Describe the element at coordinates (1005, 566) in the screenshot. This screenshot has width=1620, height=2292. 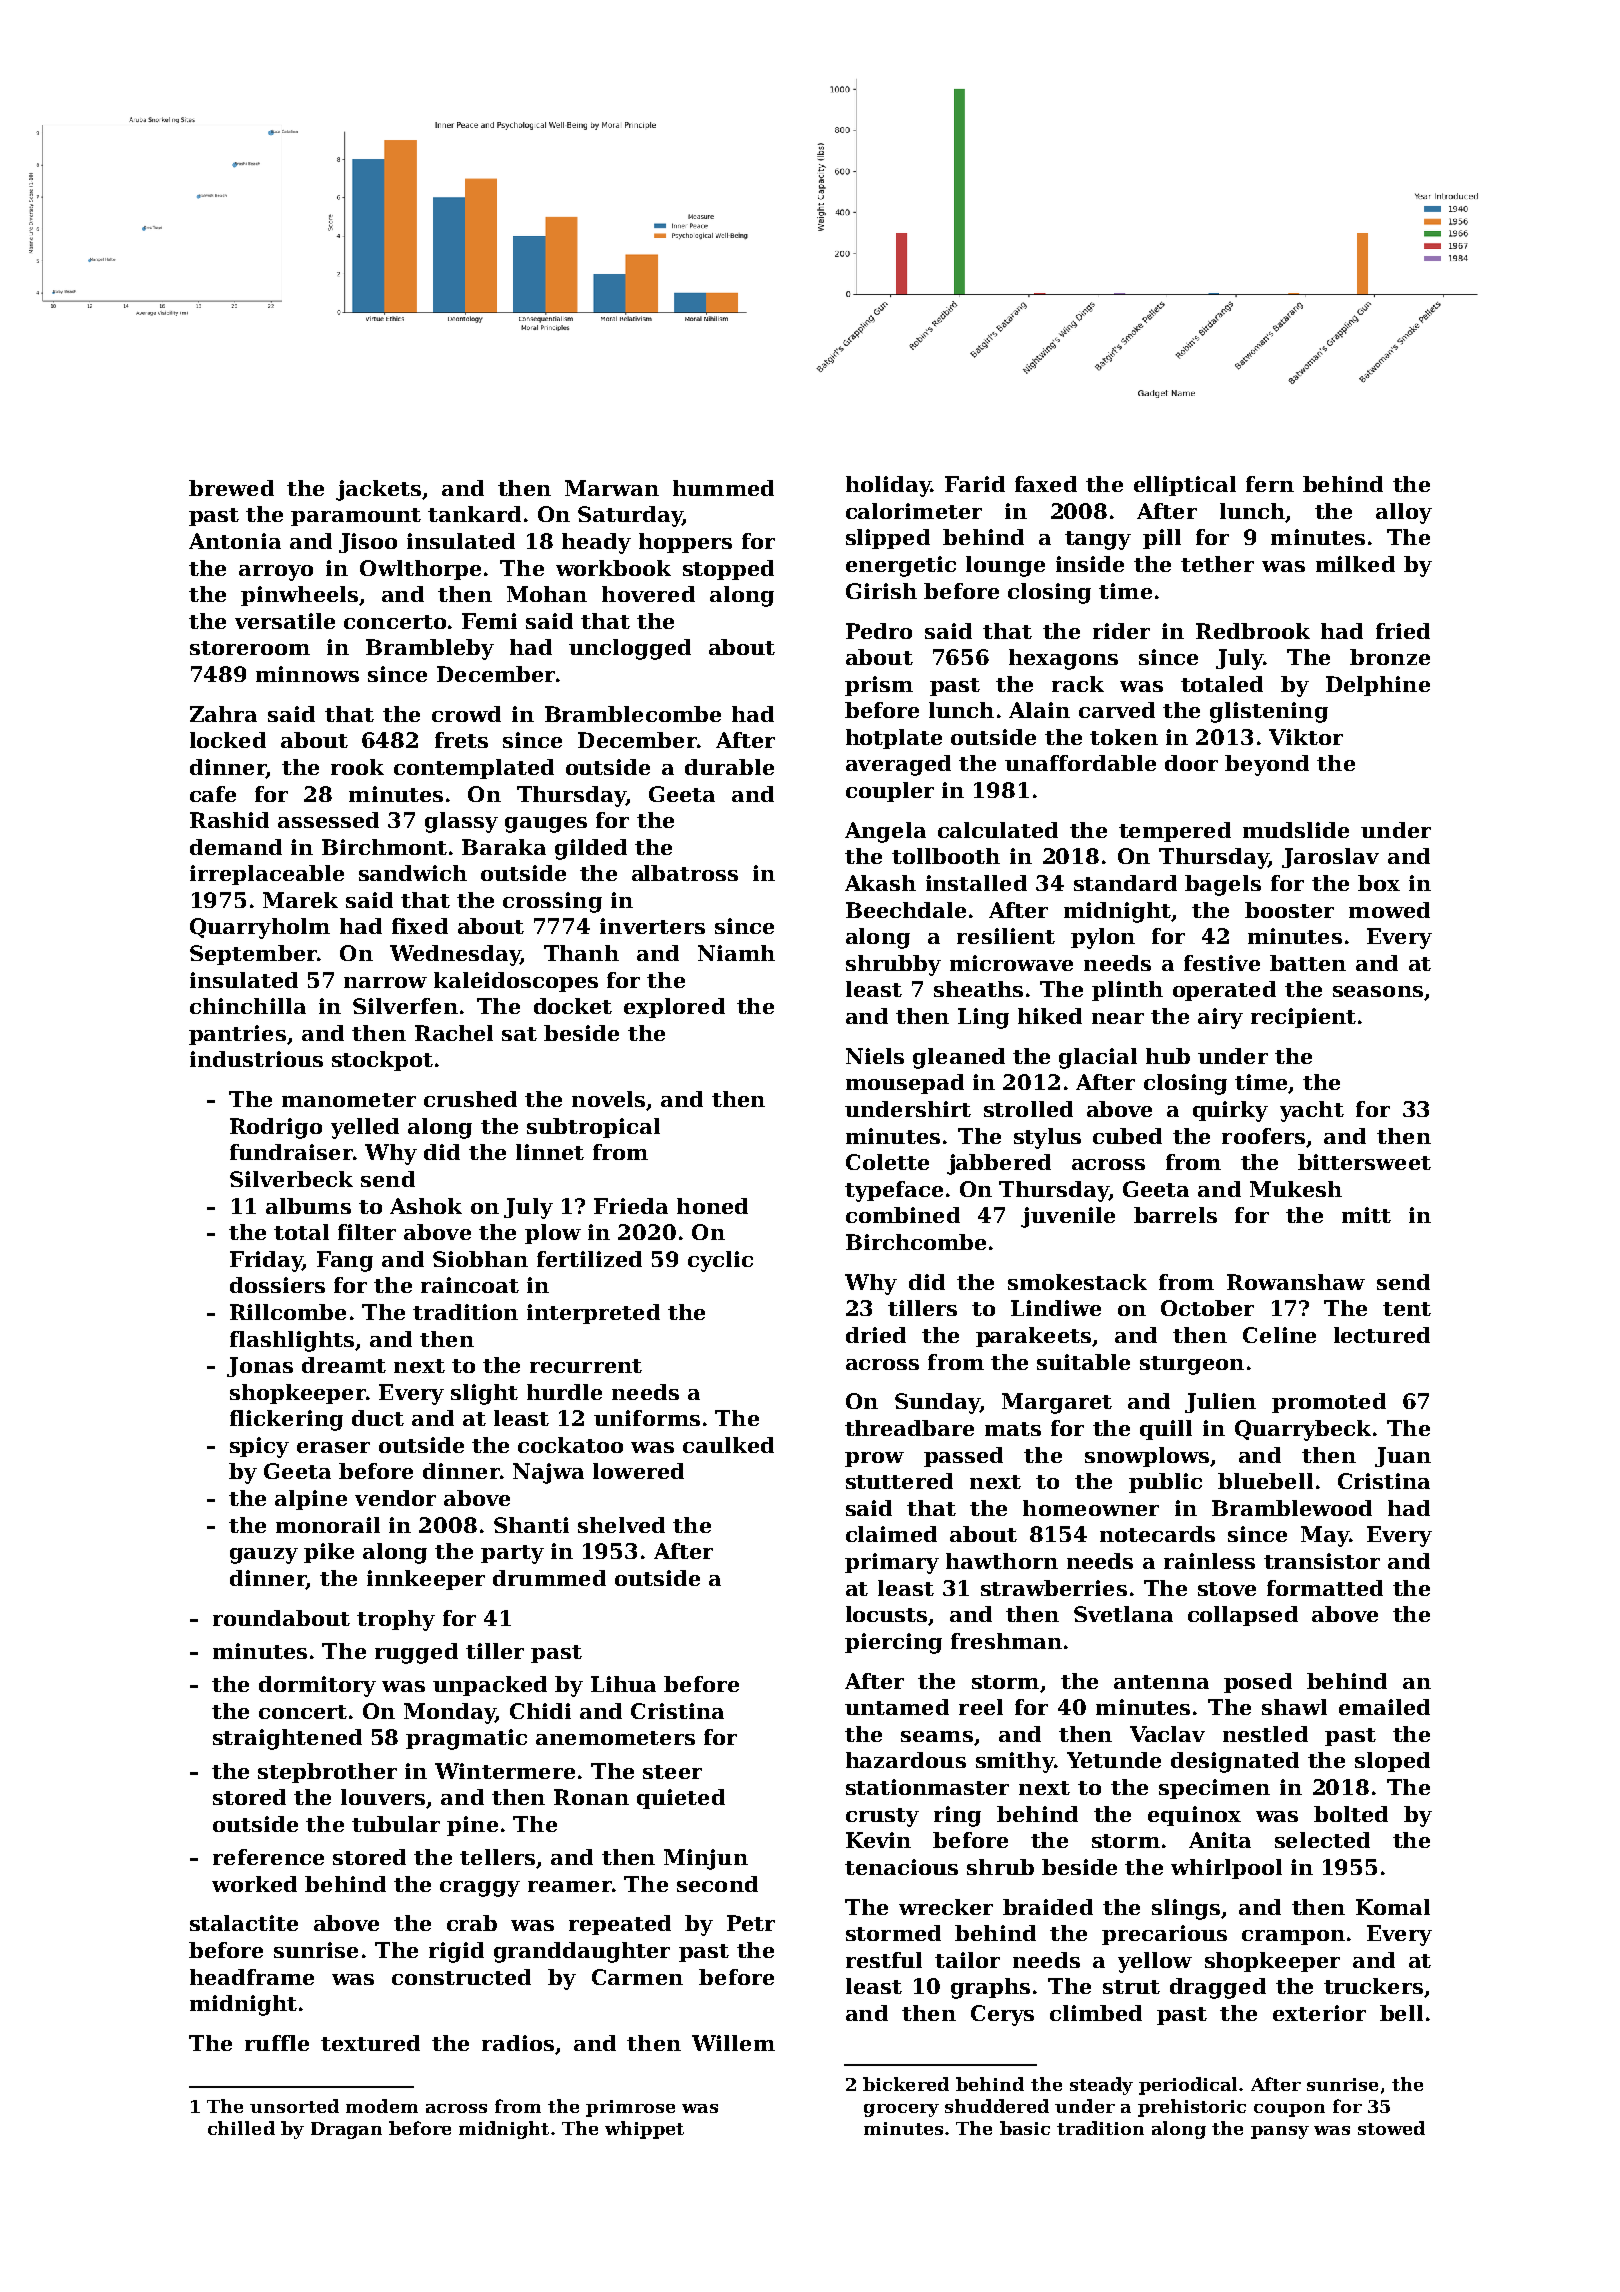
I see `lounge` at that location.
